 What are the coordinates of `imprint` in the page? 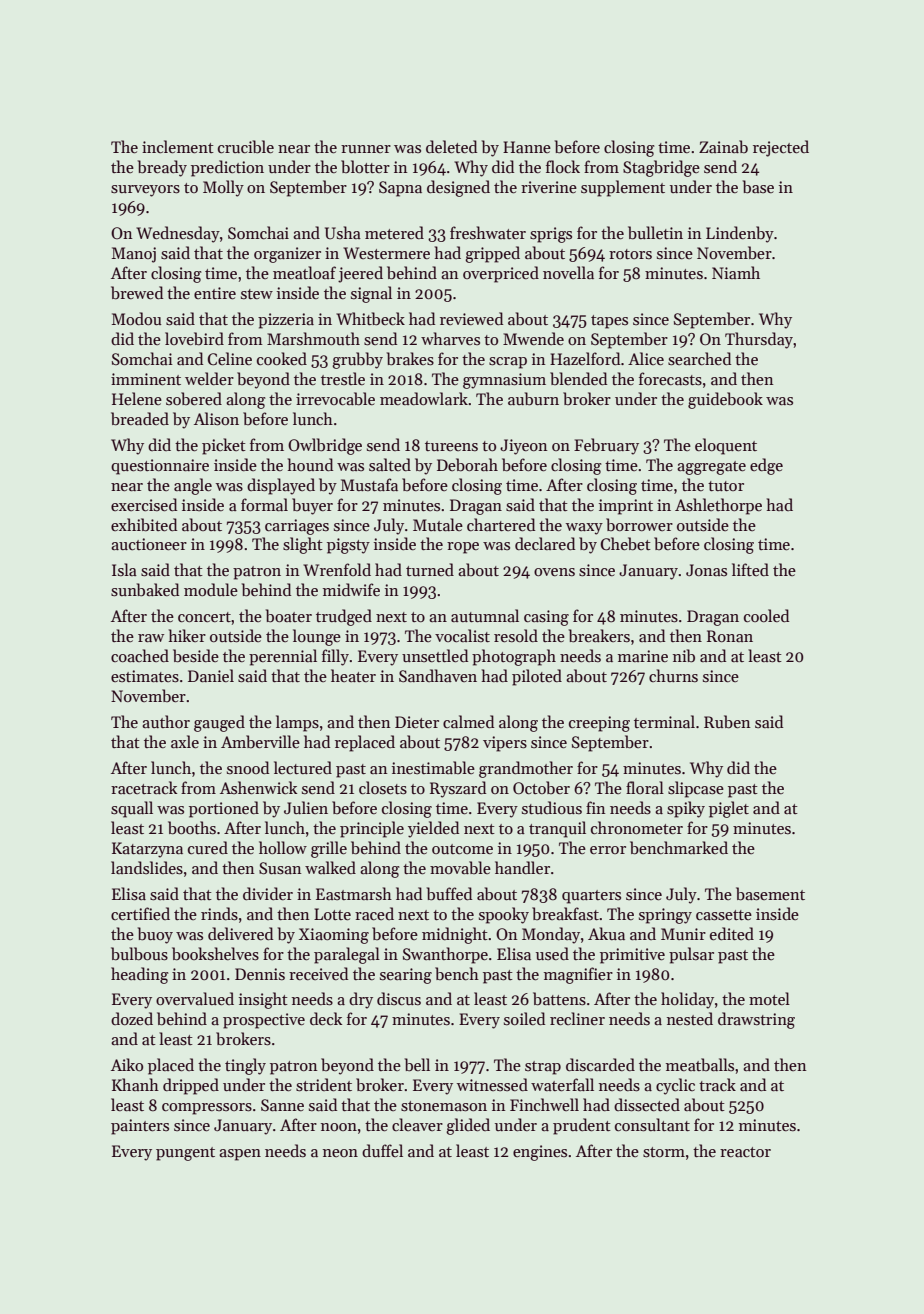 It's located at (626, 507).
